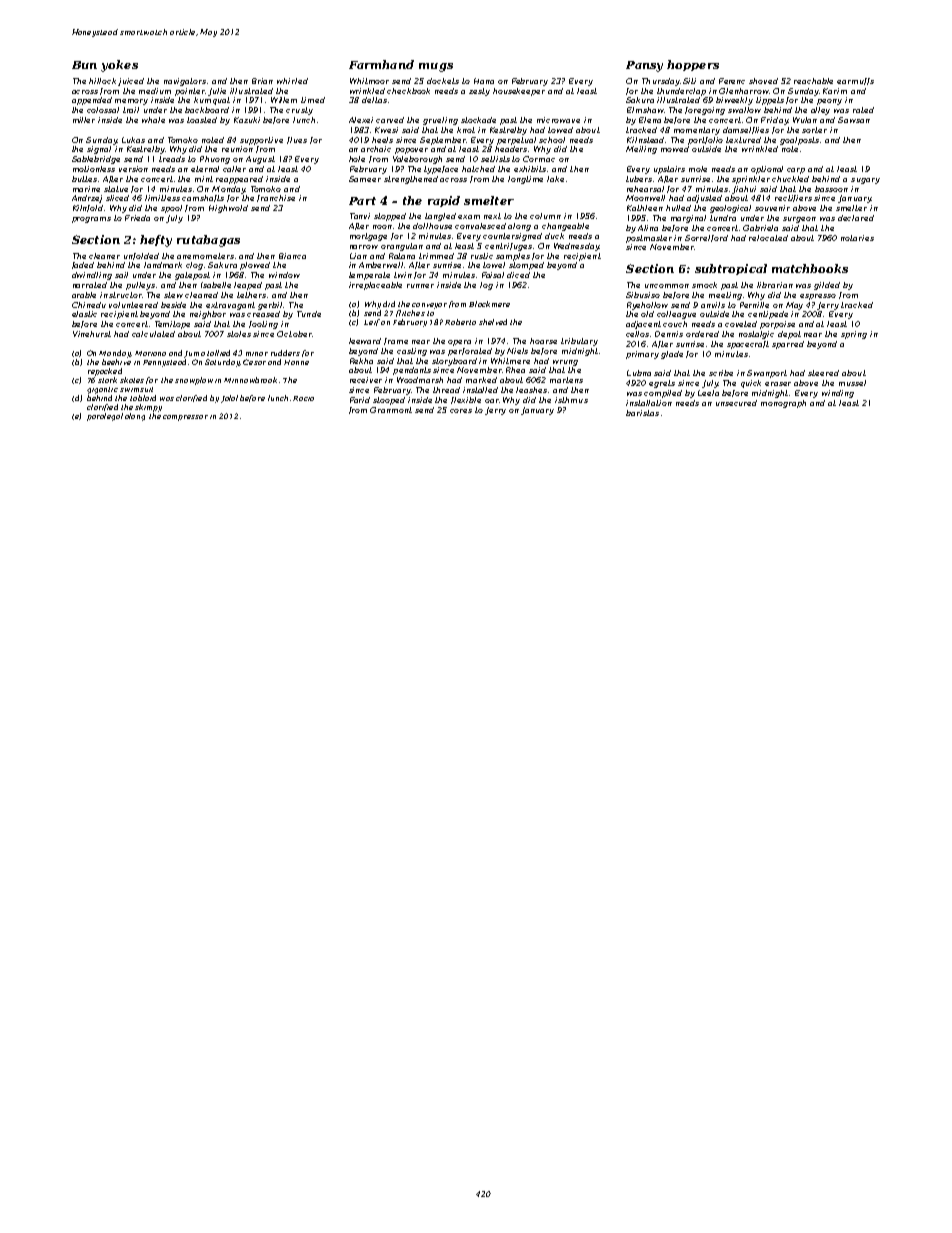 The image size is (952, 1233). What do you see at coordinates (381, 64) in the image?
I see `Farmhand` at bounding box center [381, 64].
